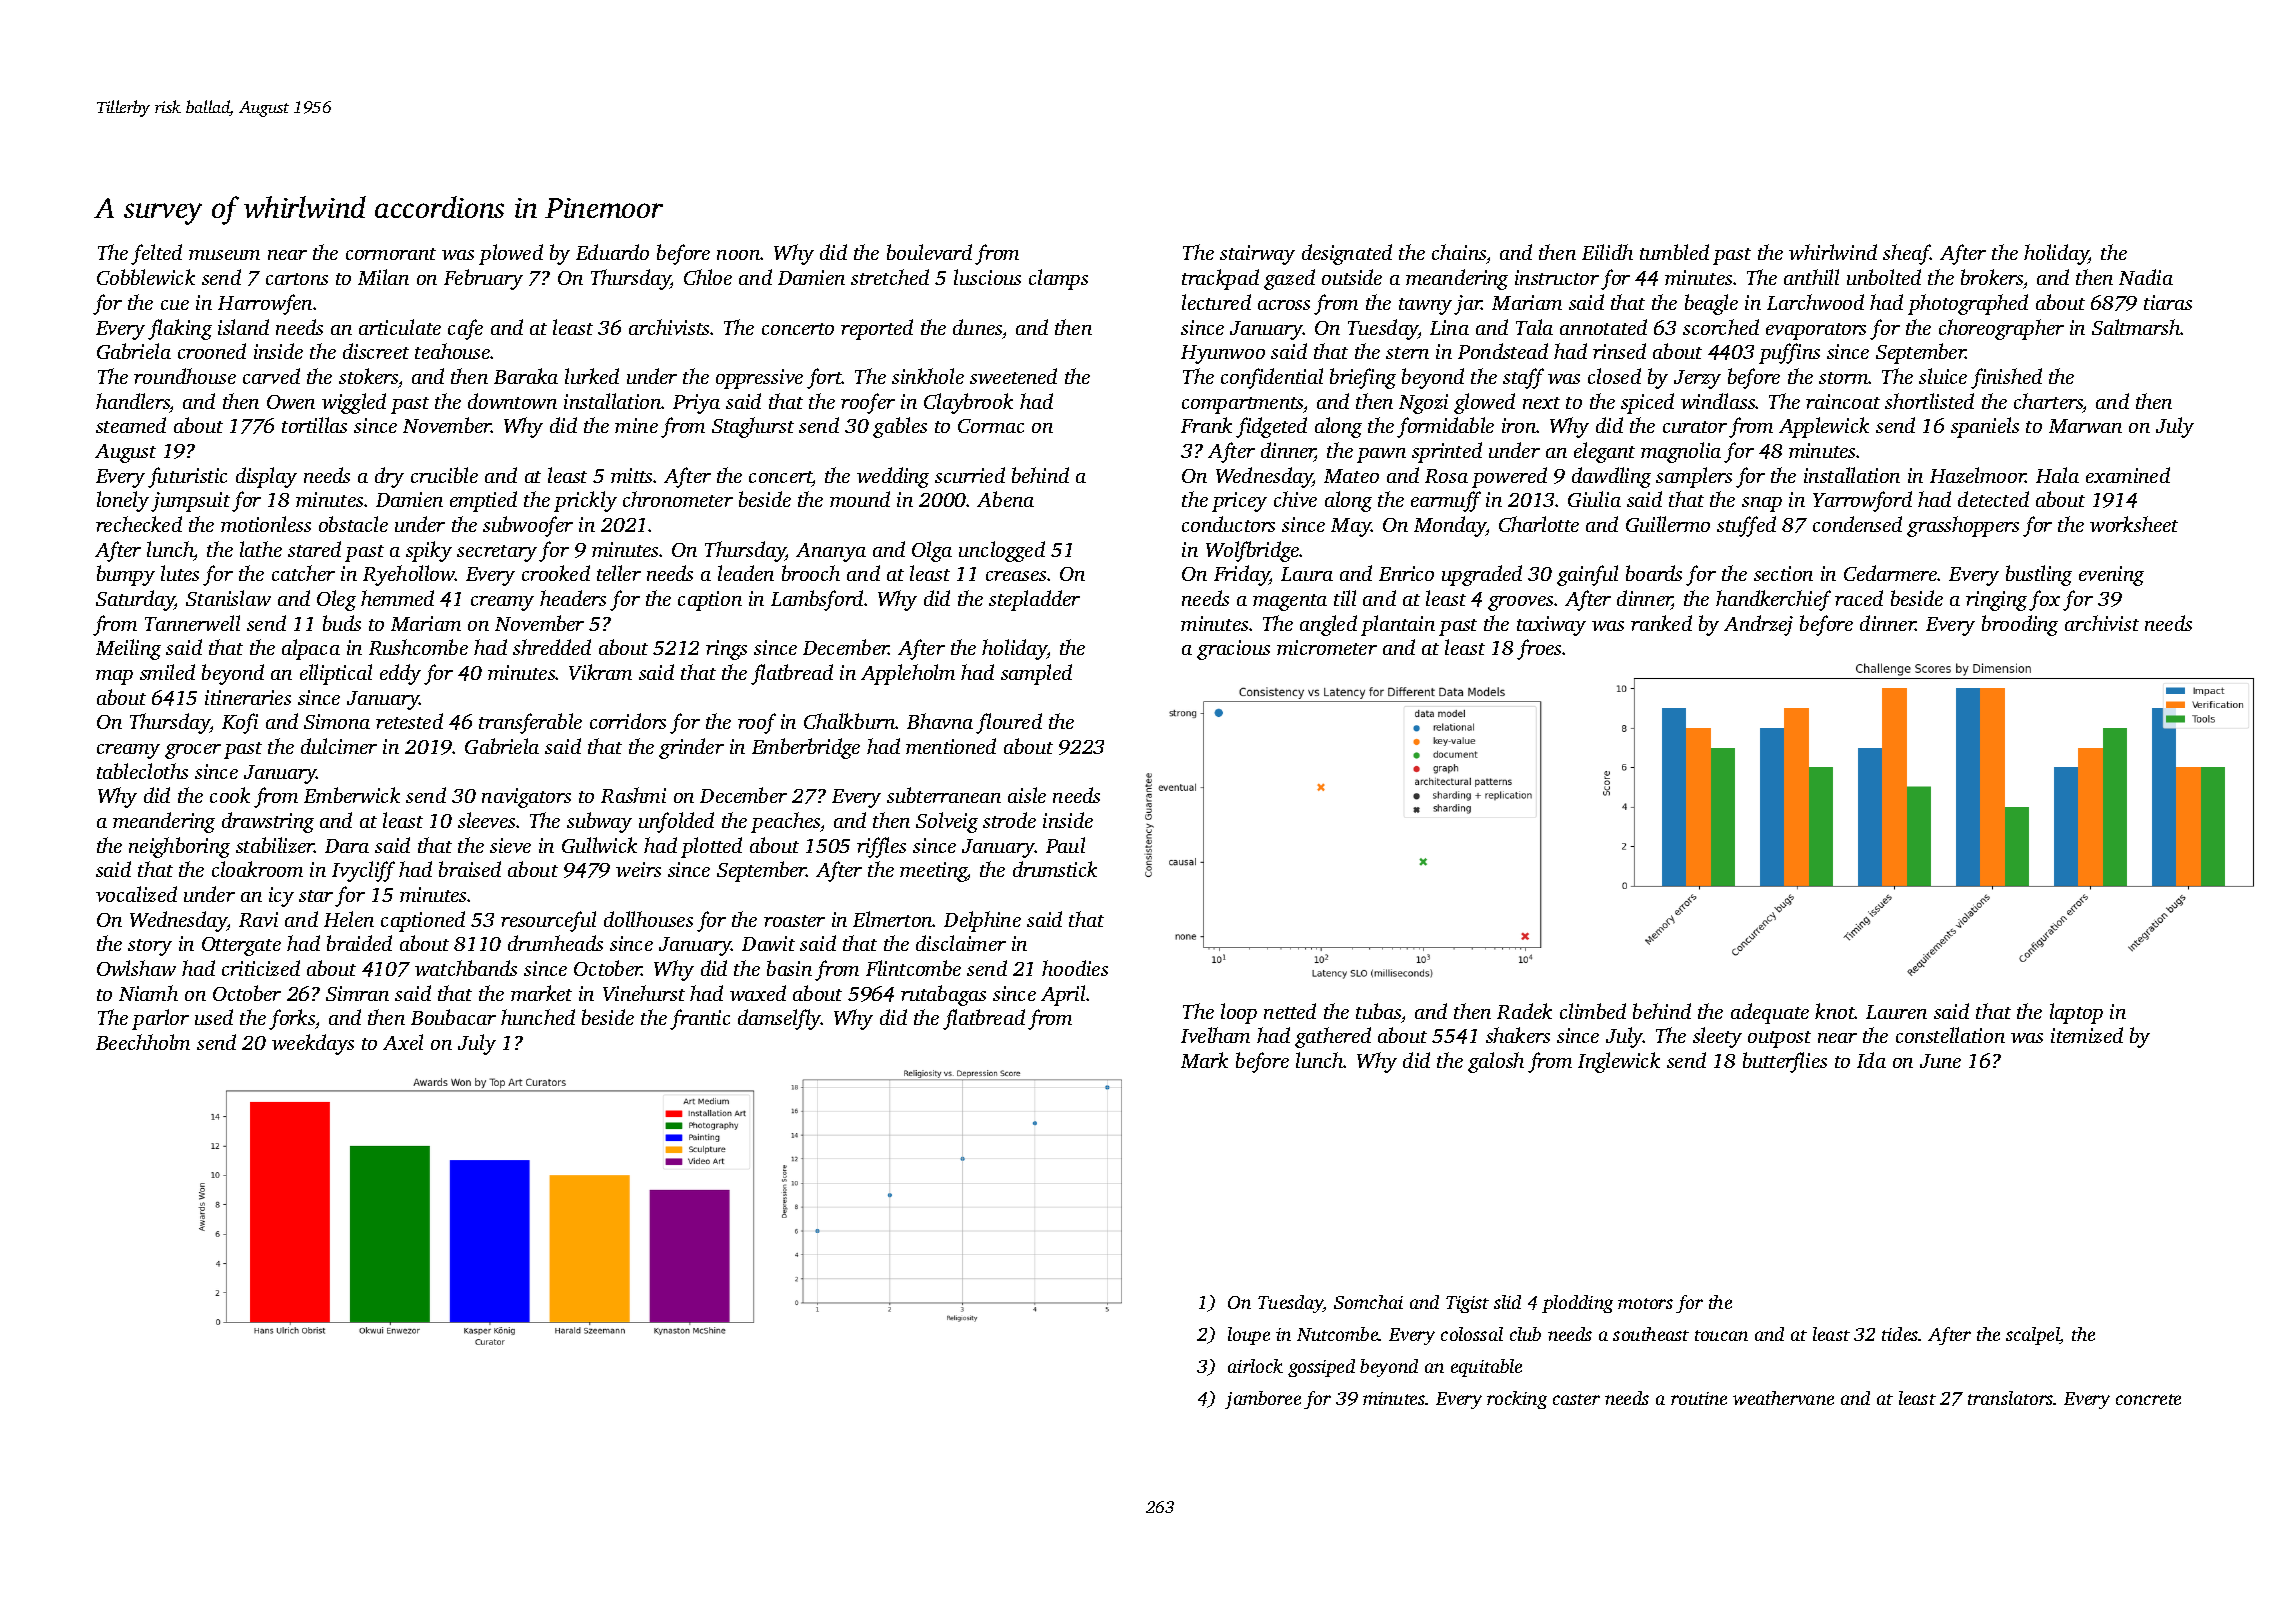 This document has height=1620, width=2292. What do you see at coordinates (167, 672) in the document?
I see `smiled` at bounding box center [167, 672].
